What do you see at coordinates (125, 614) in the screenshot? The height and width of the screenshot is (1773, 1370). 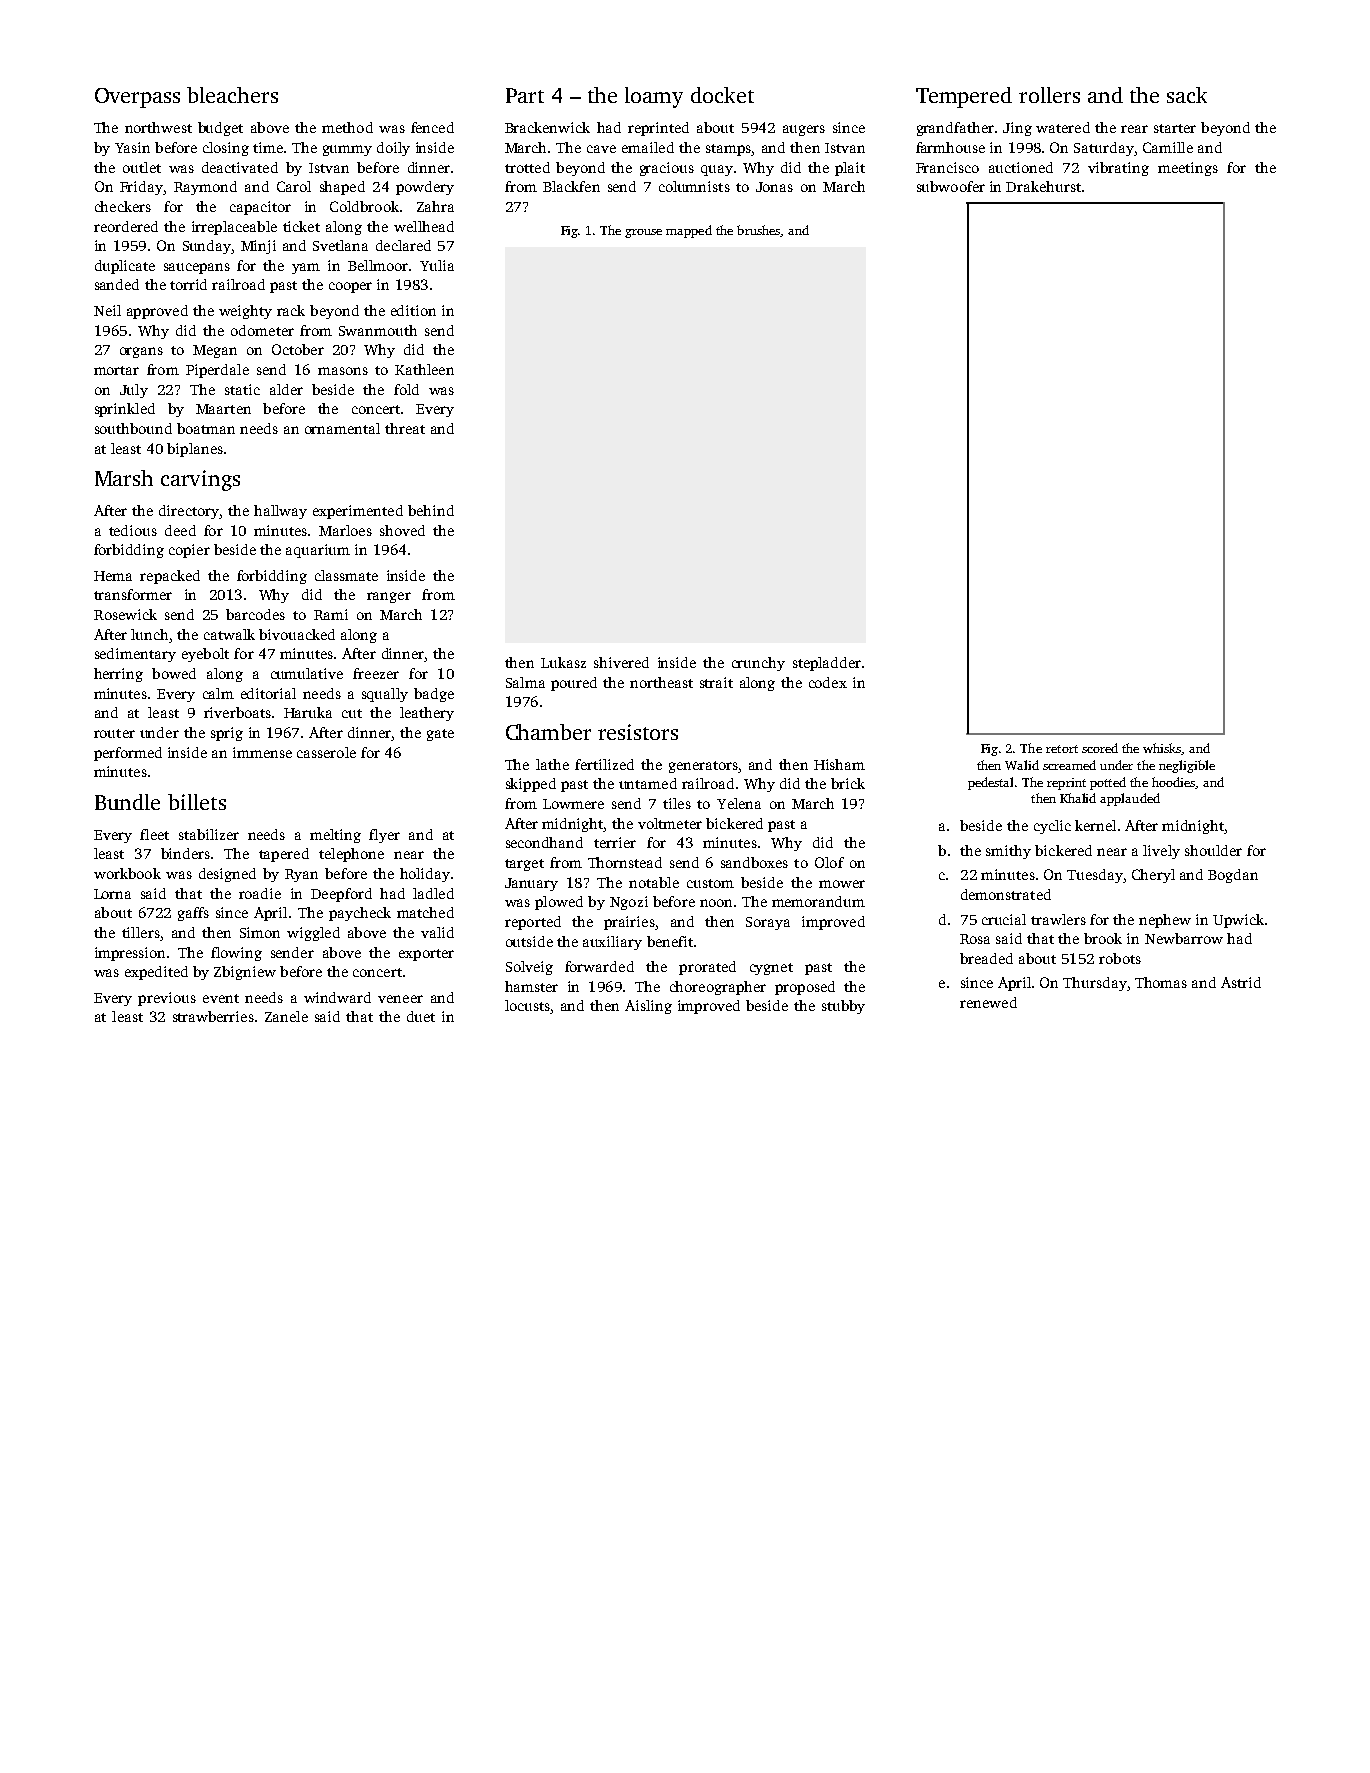 I see `Rosewick` at bounding box center [125, 614].
